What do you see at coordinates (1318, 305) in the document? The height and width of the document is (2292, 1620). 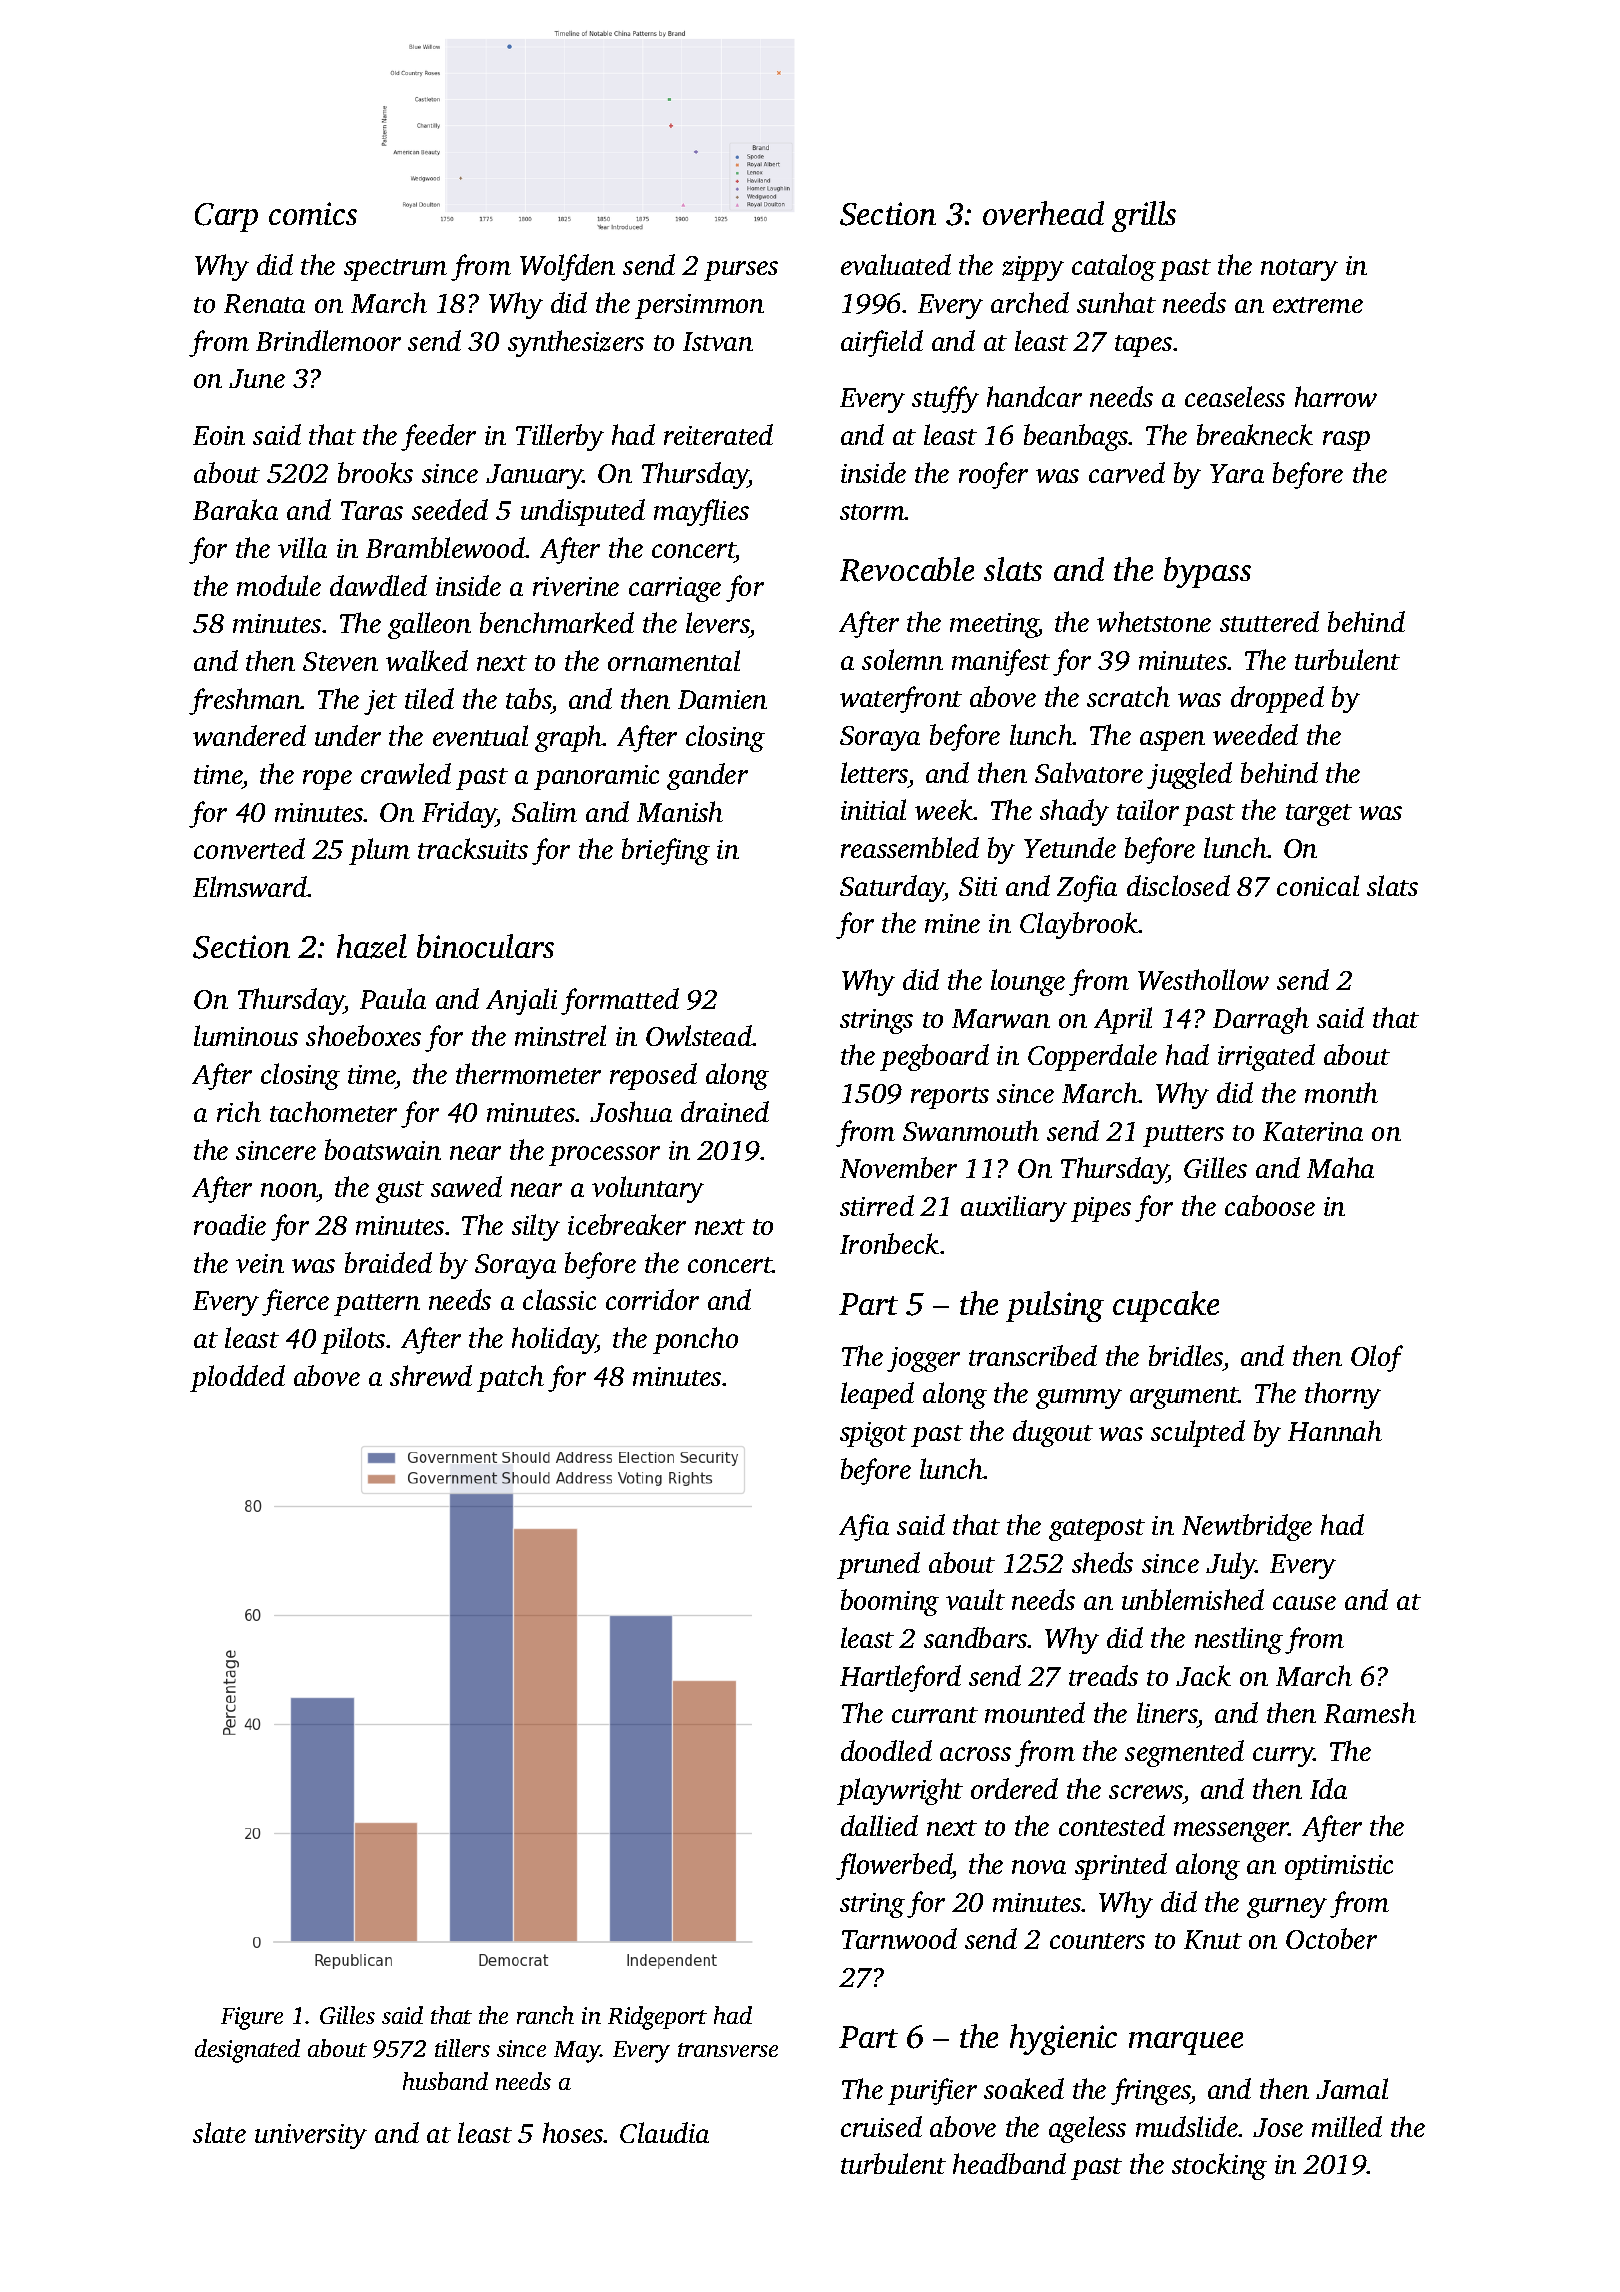 I see `extreme` at bounding box center [1318, 305].
